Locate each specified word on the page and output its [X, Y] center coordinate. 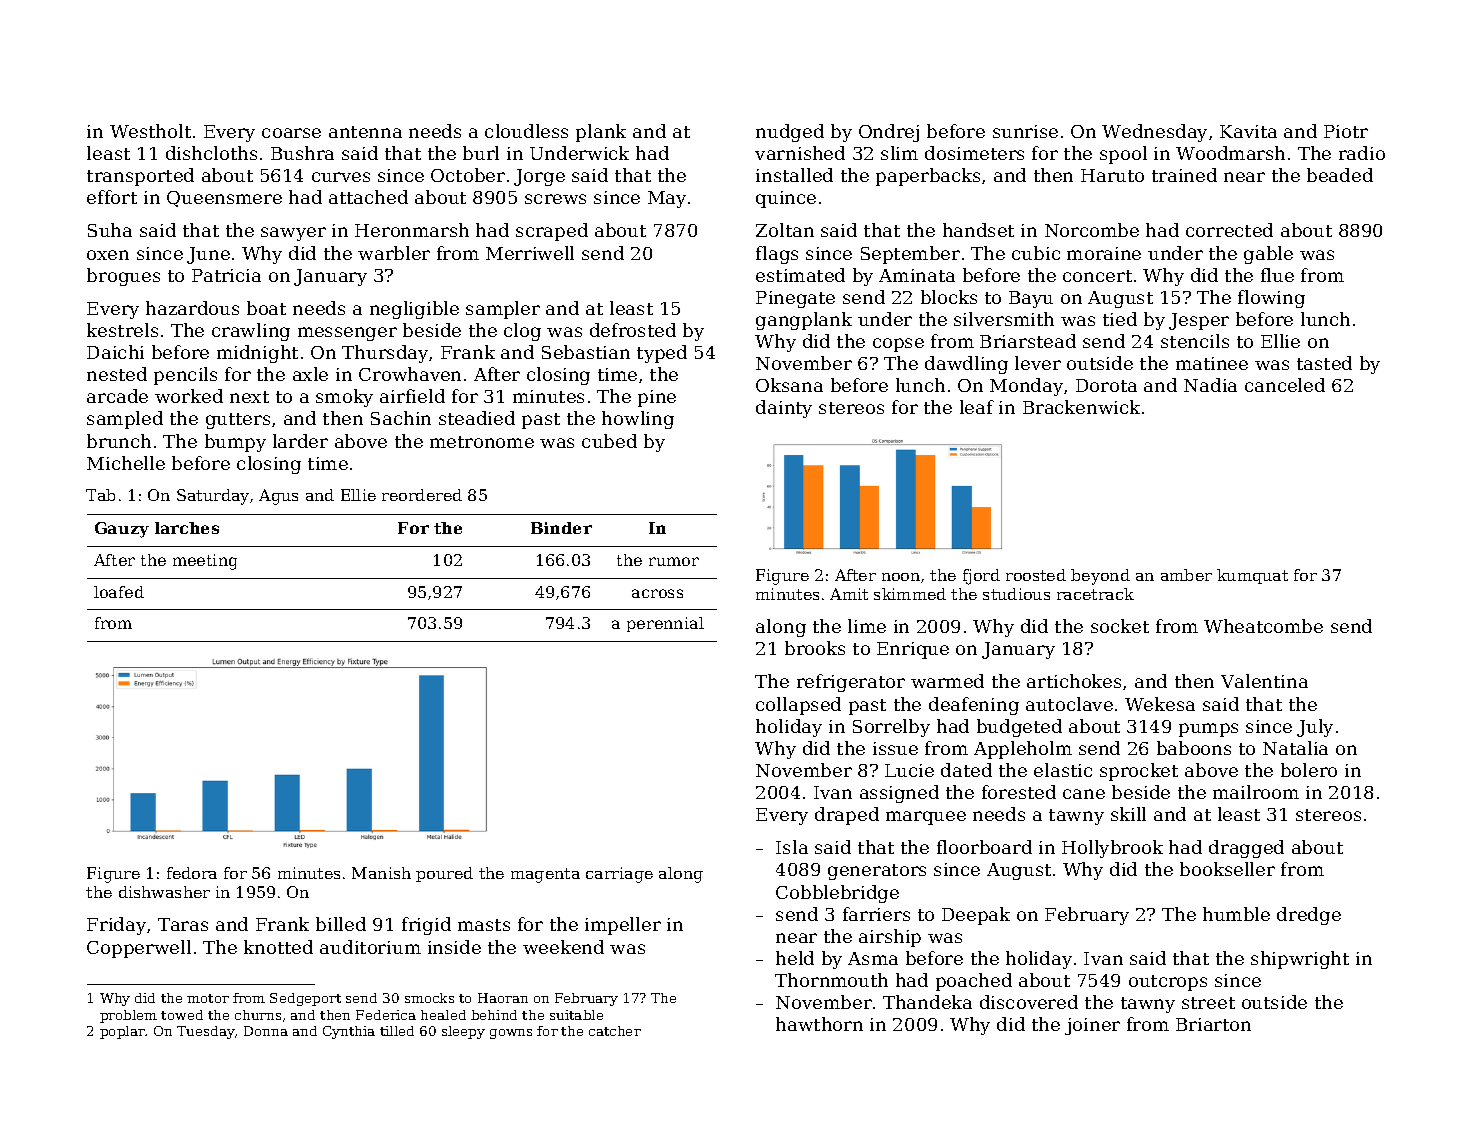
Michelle [126, 463]
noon [901, 577]
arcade [117, 396]
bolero [1309, 770]
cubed [609, 441]
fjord [981, 577]
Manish [381, 873]
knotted [278, 947]
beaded [1340, 175]
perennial [665, 624]
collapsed [798, 706]
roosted [1036, 575]
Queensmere [224, 199]
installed [794, 175]
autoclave [1069, 704]
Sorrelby [891, 728]
